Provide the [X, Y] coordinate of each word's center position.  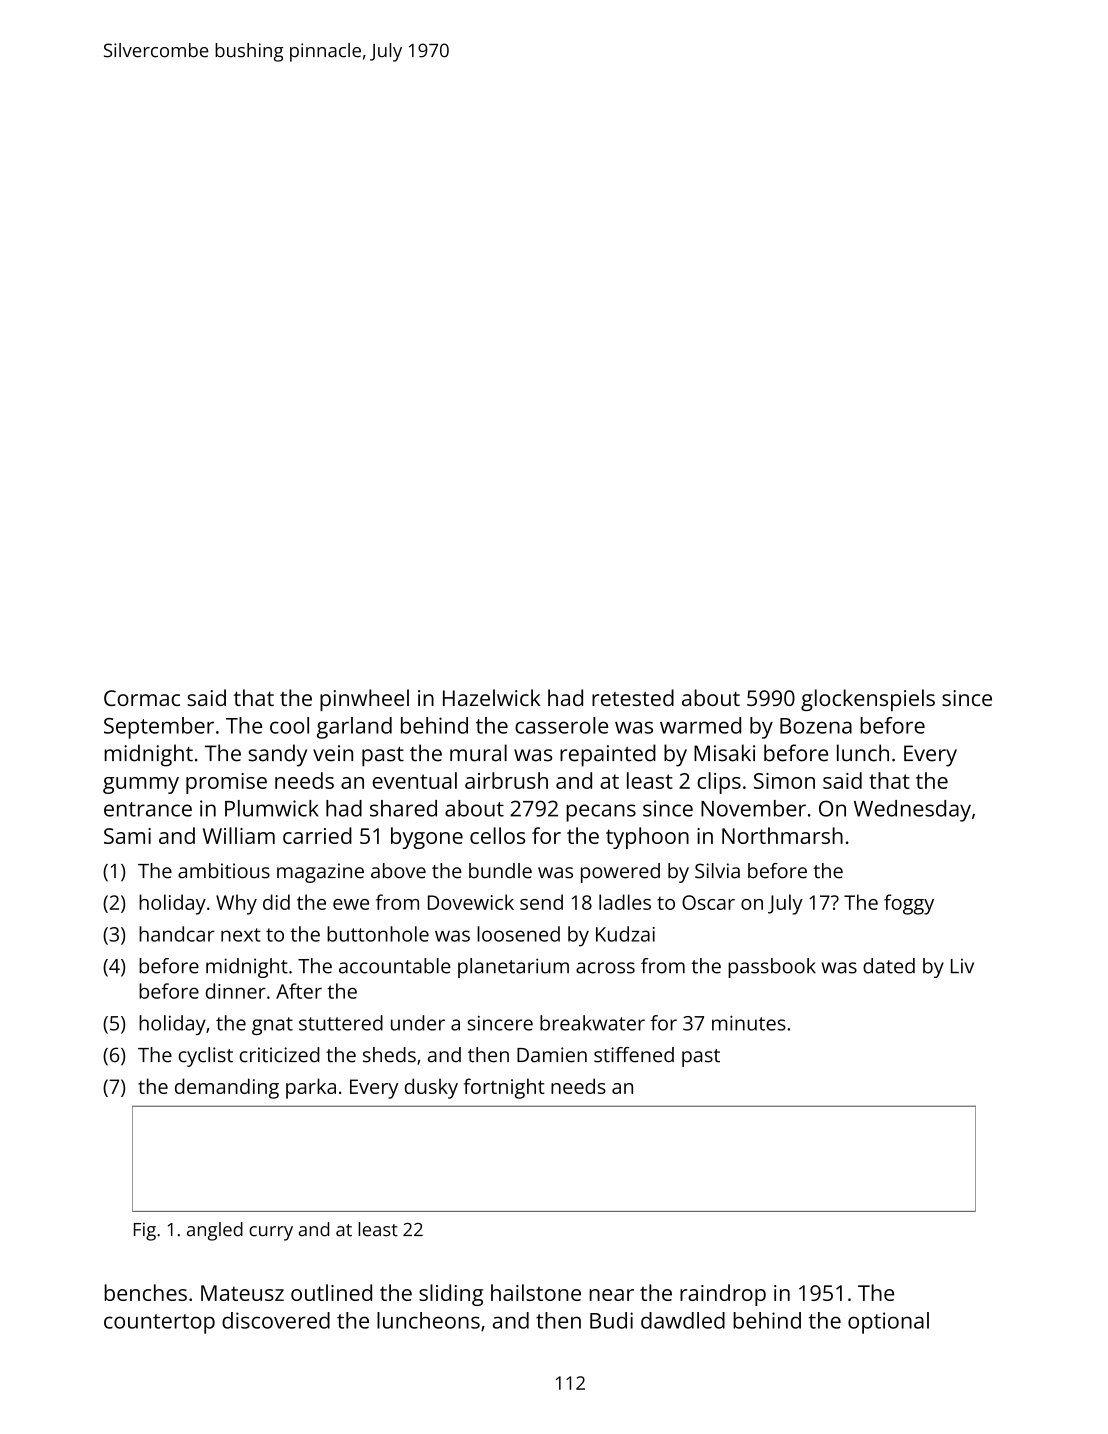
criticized [279, 1055]
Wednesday [912, 811]
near [611, 1295]
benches [145, 1292]
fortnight [504, 1088]
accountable [395, 966]
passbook [772, 968]
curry [271, 1233]
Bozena [816, 726]
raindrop [723, 1295]
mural [478, 753]
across [605, 968]
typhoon [647, 838]
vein [333, 753]
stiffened [634, 1055]
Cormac [142, 698]
